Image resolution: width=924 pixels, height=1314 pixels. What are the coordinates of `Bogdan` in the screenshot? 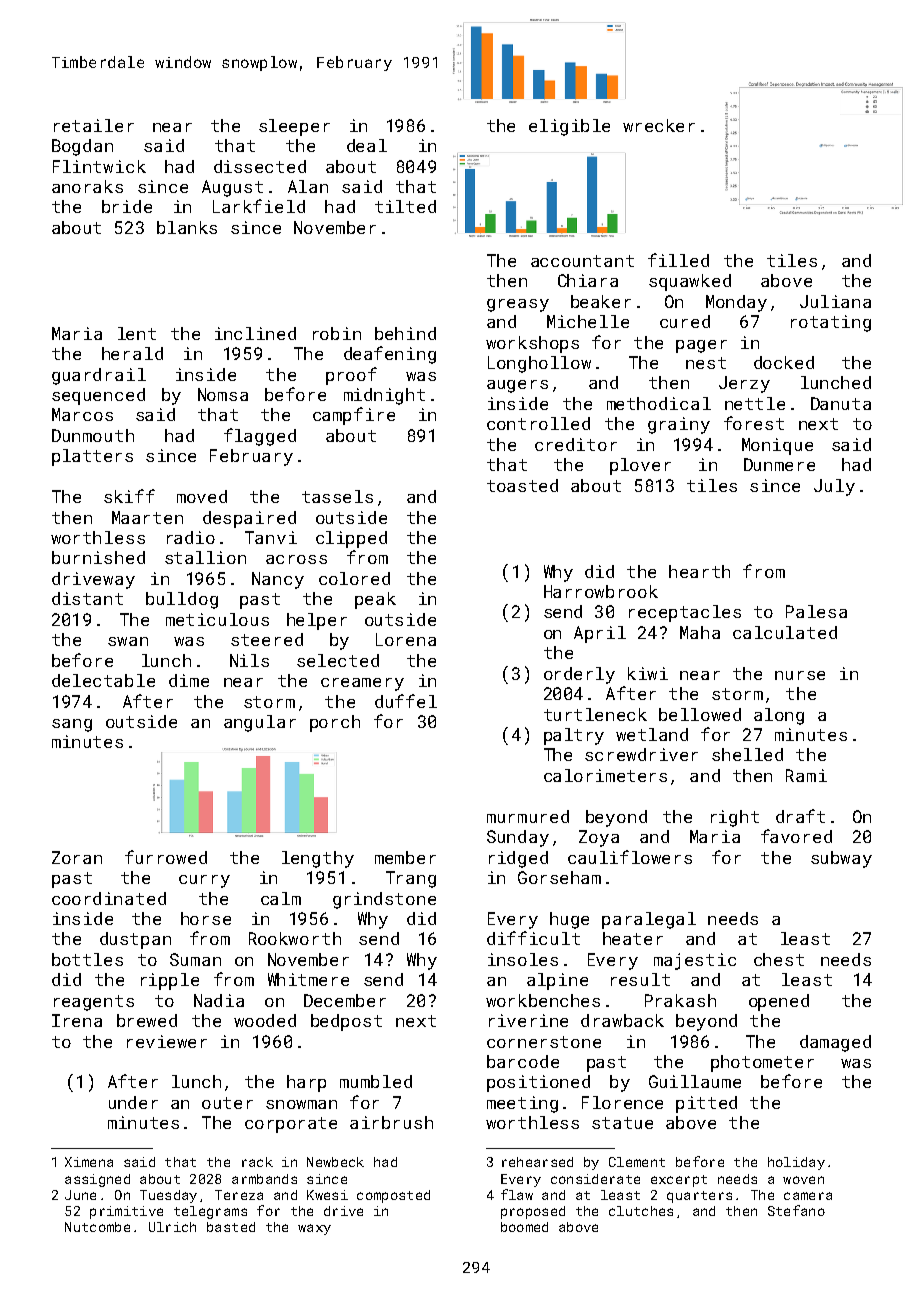 It's located at (82, 147).
